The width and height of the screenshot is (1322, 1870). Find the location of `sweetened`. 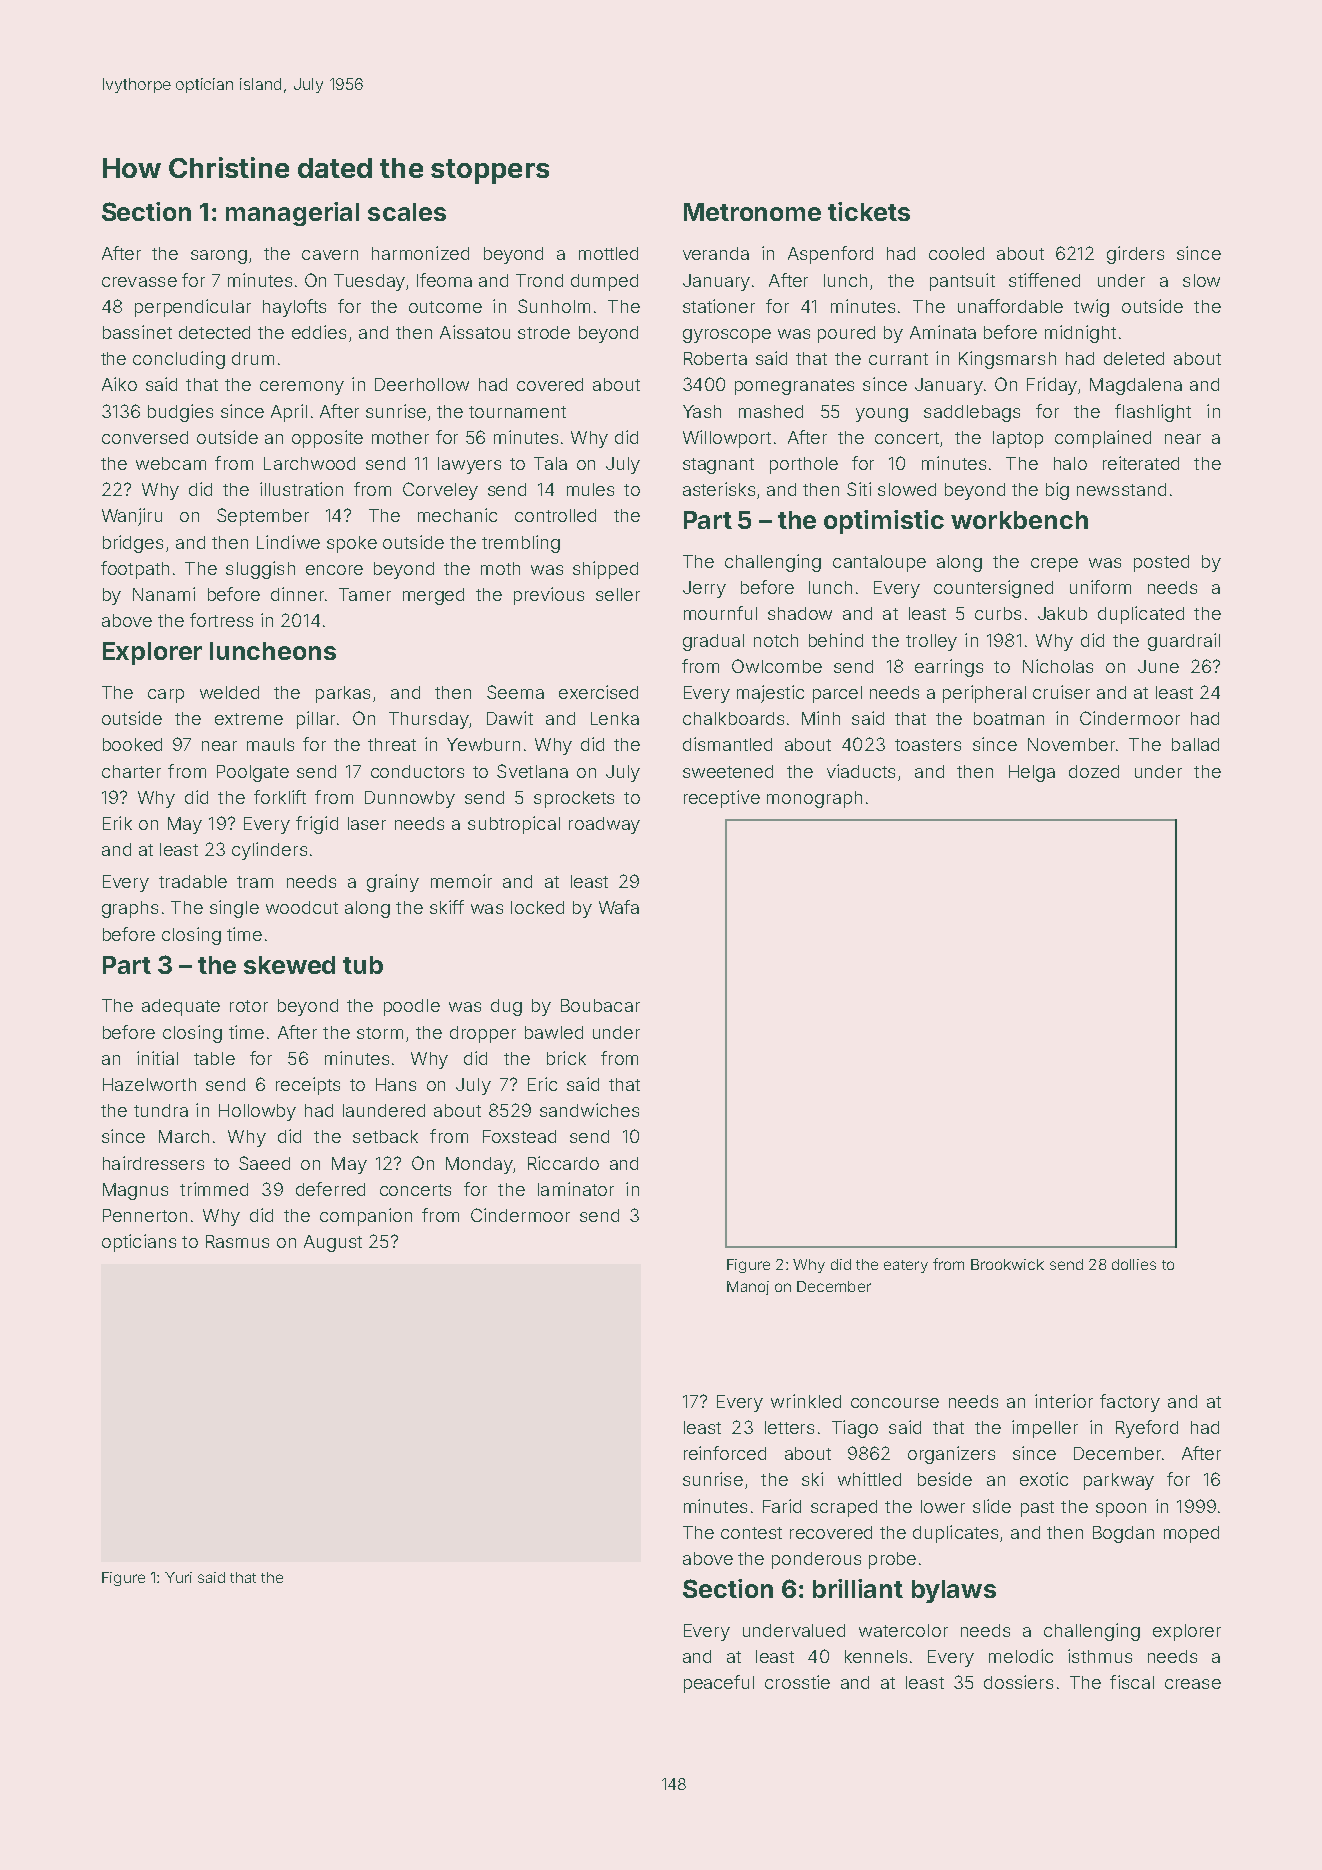

sweetened is located at coordinates (728, 771).
